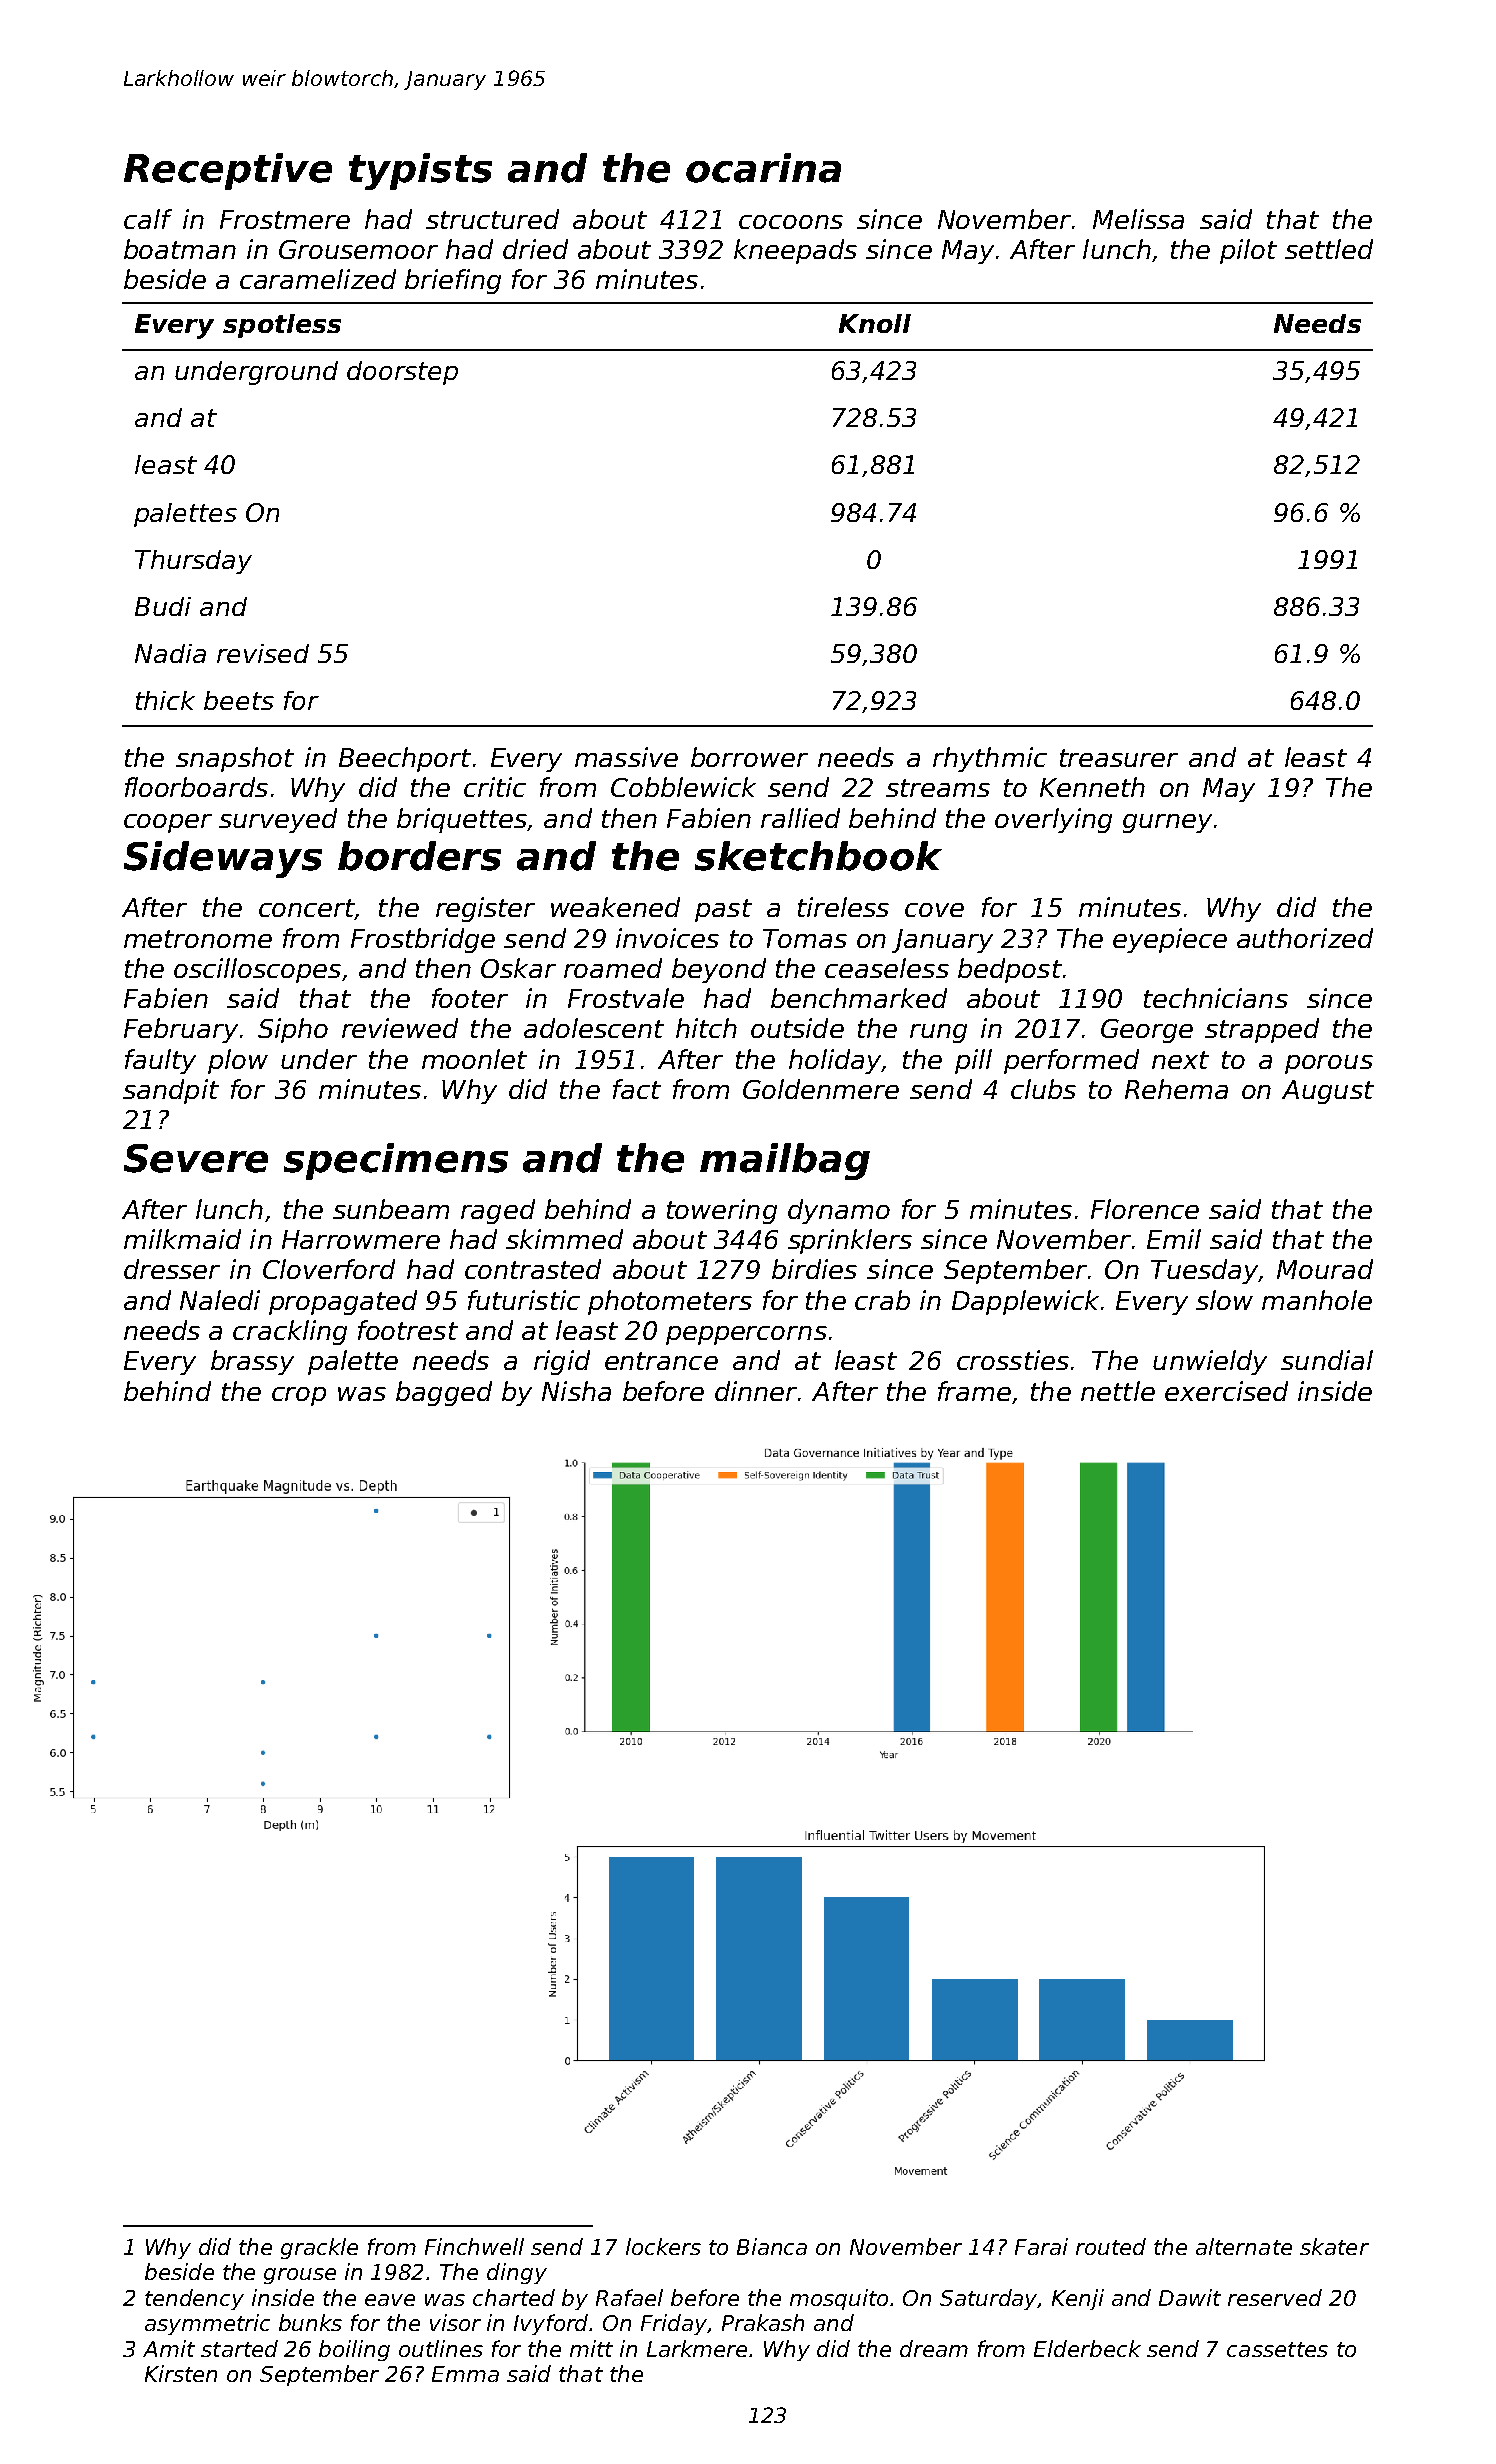 The image size is (1496, 2464). I want to click on floorboards, so click(196, 787).
